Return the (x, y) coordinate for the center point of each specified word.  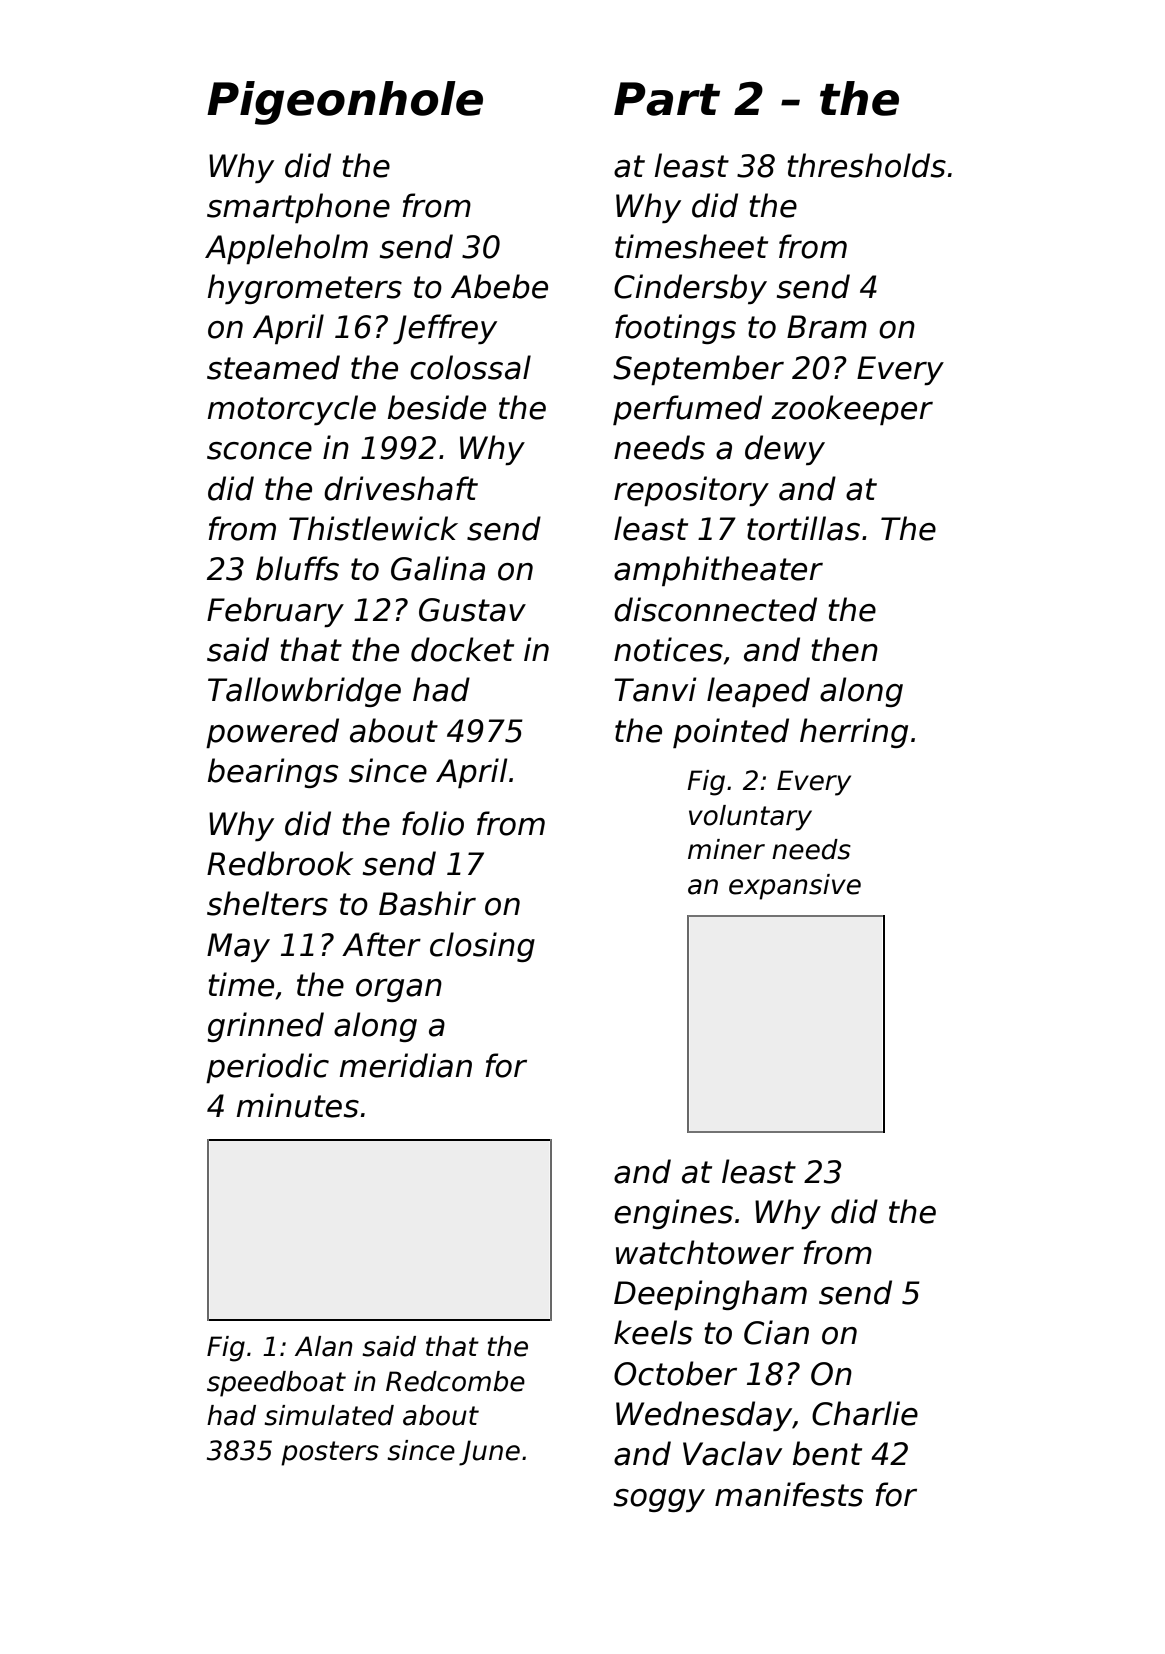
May (238, 947)
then (844, 649)
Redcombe (455, 1381)
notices (668, 649)
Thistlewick (373, 528)
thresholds (866, 165)
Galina (438, 568)
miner (726, 849)
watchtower (705, 1252)
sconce (259, 451)
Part (667, 99)
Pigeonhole (345, 103)
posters (330, 1453)
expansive (795, 887)
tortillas (803, 528)
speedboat (276, 1384)
